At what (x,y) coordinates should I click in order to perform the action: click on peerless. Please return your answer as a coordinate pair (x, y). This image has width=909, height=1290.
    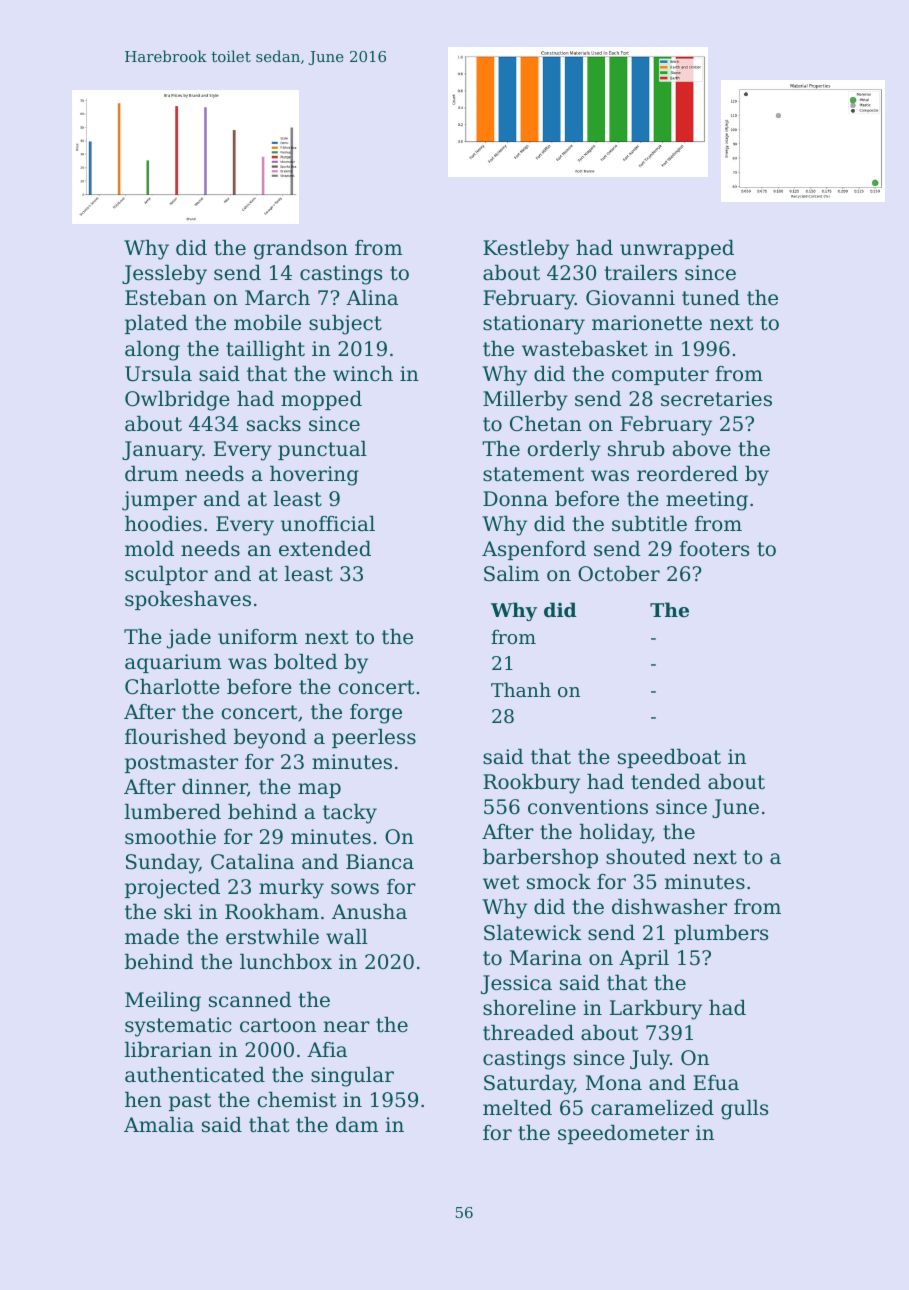
    Looking at the image, I should click on (374, 738).
